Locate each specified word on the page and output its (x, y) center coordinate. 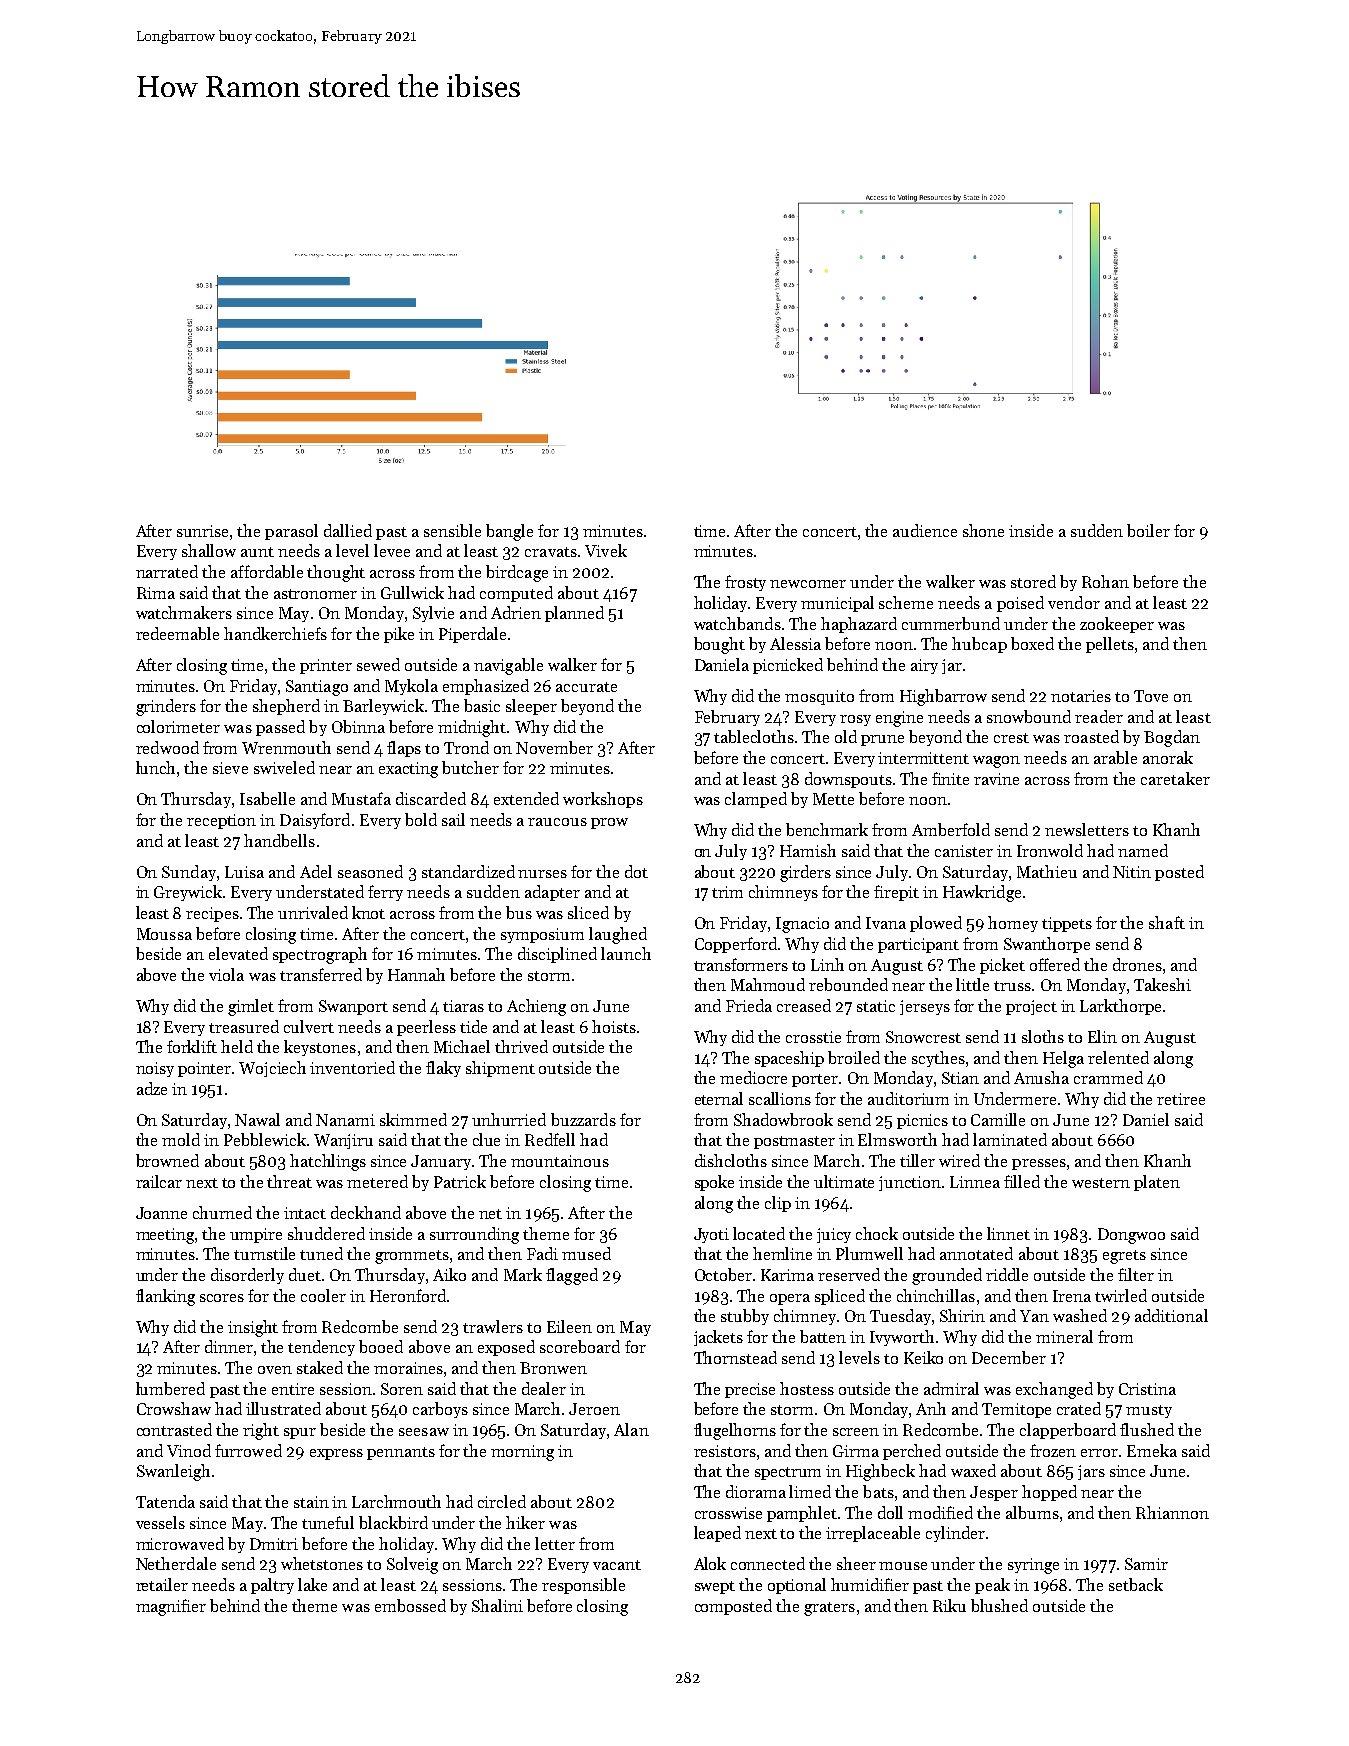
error (1099, 1453)
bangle (509, 532)
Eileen (569, 1326)
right (261, 1431)
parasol (291, 532)
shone (983, 530)
